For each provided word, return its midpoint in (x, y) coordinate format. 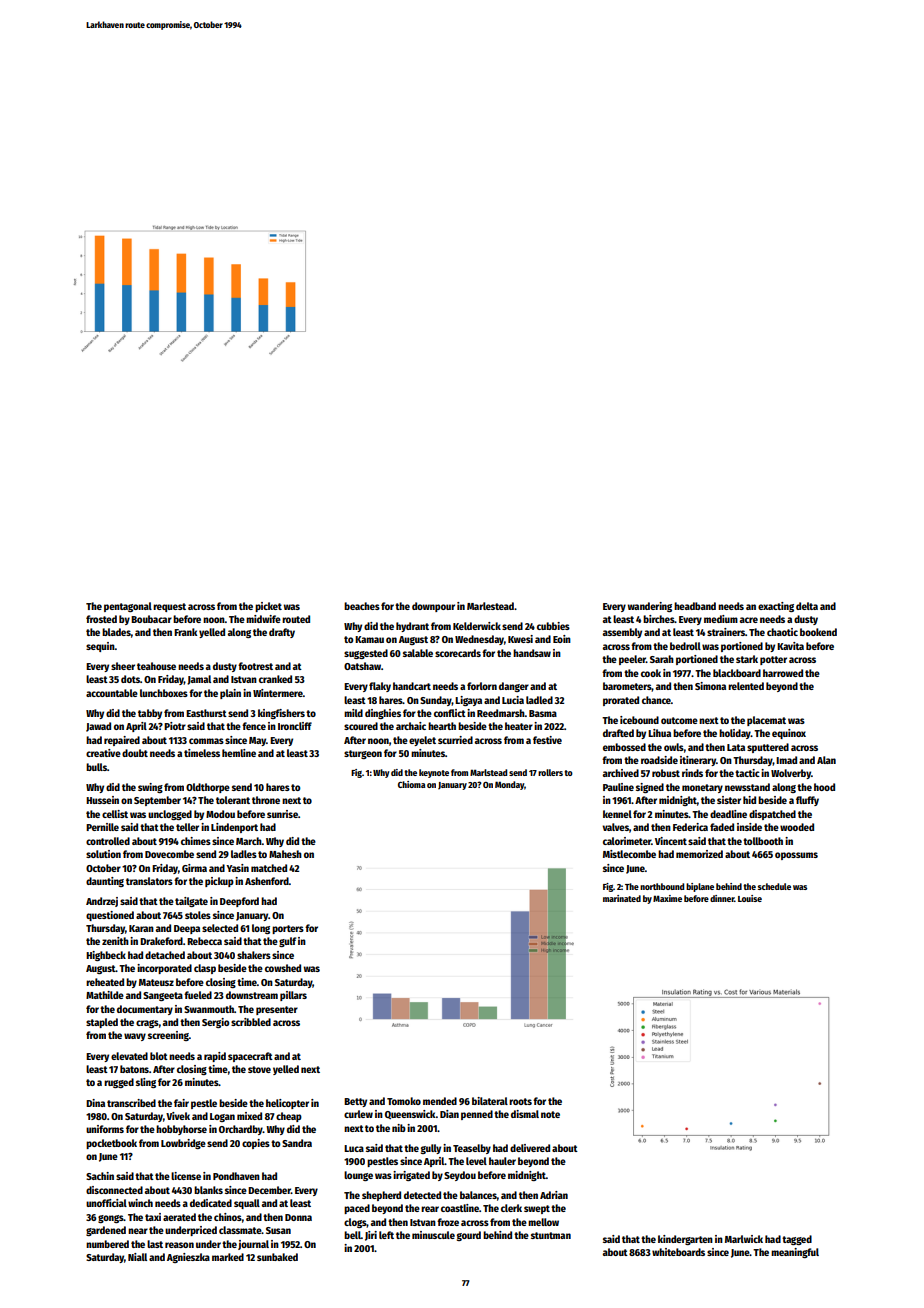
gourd (469, 1236)
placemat (766, 721)
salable (418, 653)
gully (431, 1149)
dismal (525, 1114)
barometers (627, 687)
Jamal (199, 680)
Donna (298, 1217)
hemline (239, 753)
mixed (249, 1116)
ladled (539, 700)
